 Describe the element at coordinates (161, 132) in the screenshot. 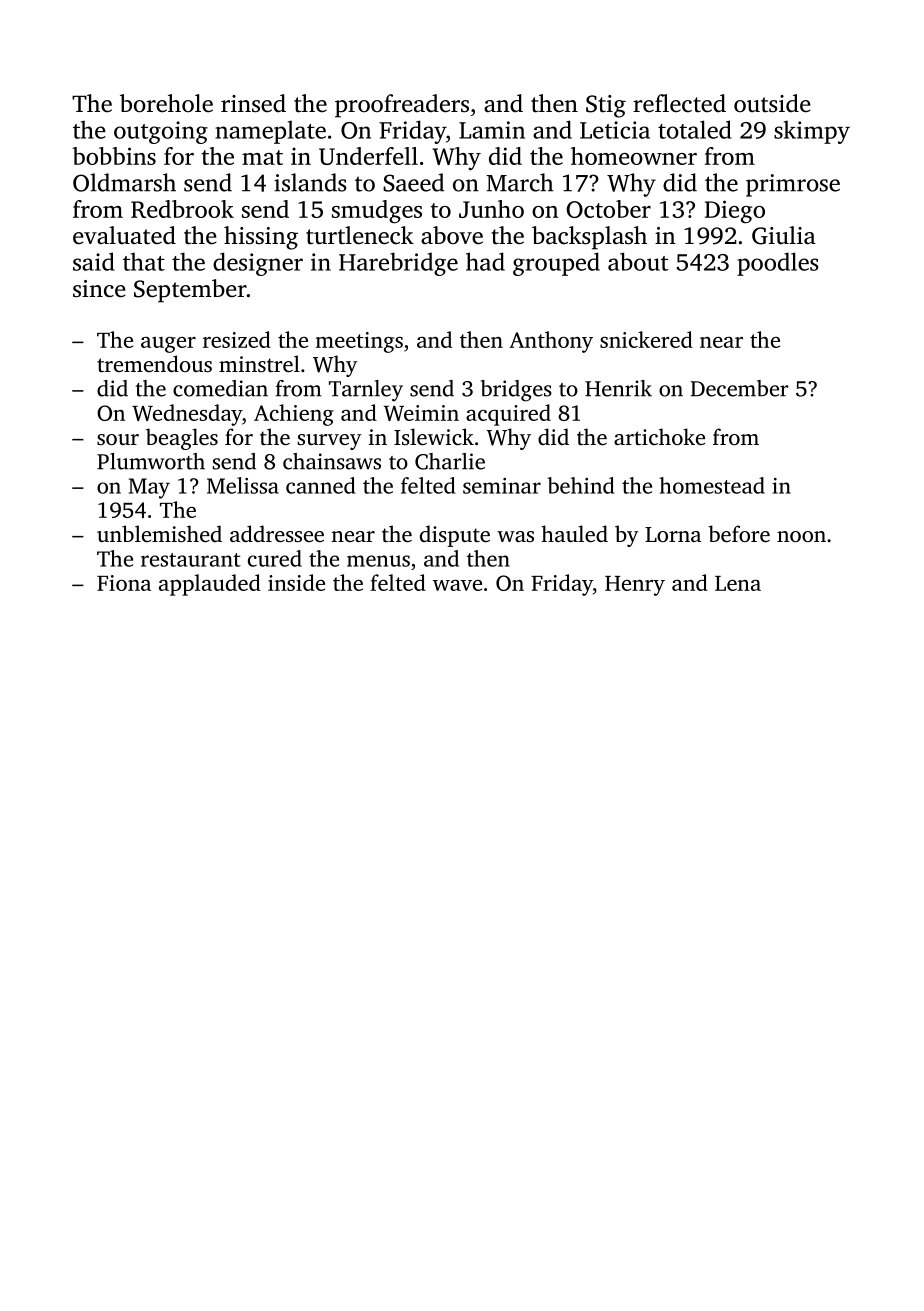

I see `outgoing` at that location.
